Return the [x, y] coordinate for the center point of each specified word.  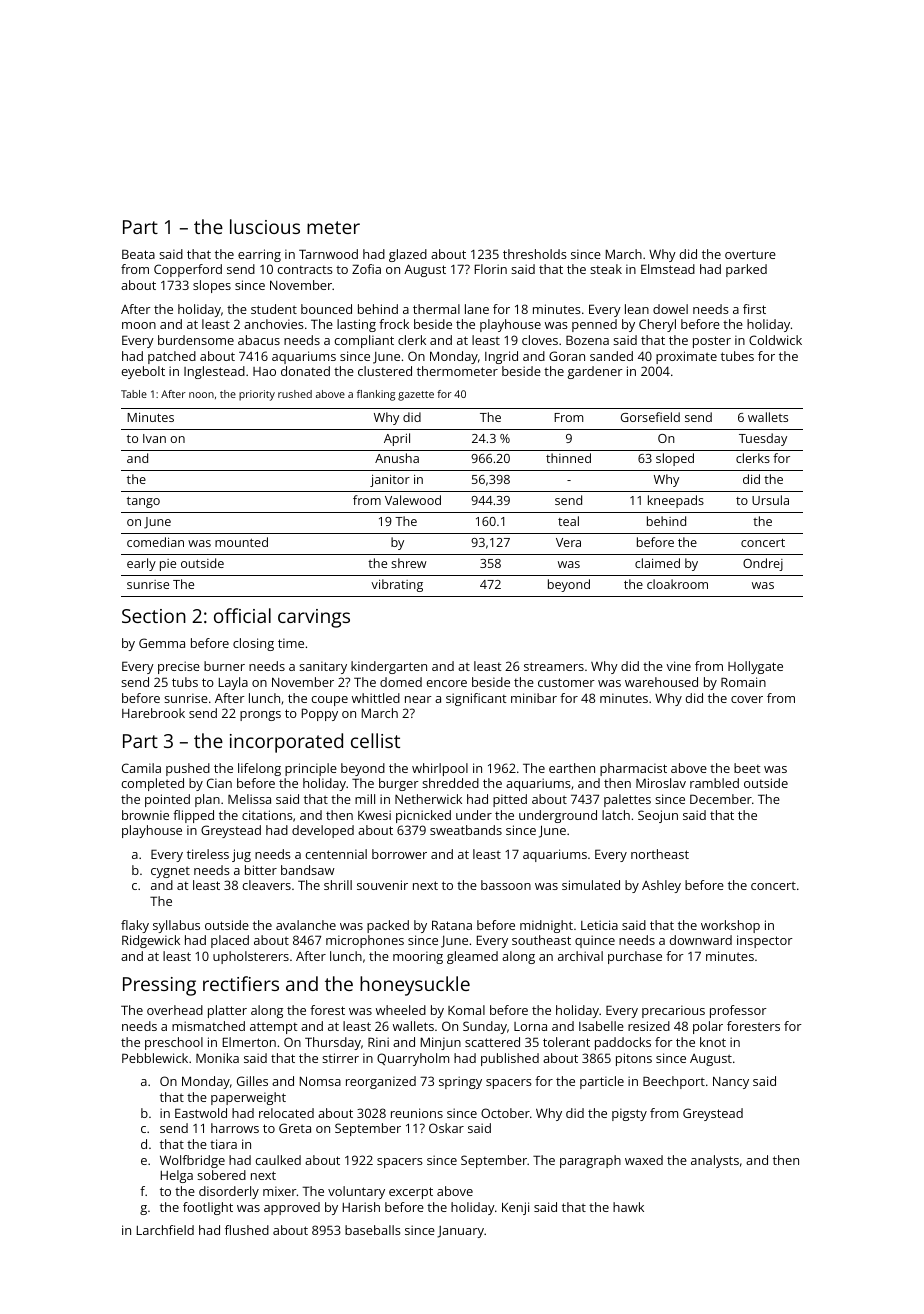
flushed [247, 1230]
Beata [138, 254]
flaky [135, 926]
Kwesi [374, 815]
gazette [416, 396]
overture [750, 254]
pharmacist [633, 769]
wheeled [401, 1010]
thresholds [535, 254]
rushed [295, 394]
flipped [193, 816]
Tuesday [763, 439]
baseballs [373, 1230]
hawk [628, 1207]
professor [738, 1011]
